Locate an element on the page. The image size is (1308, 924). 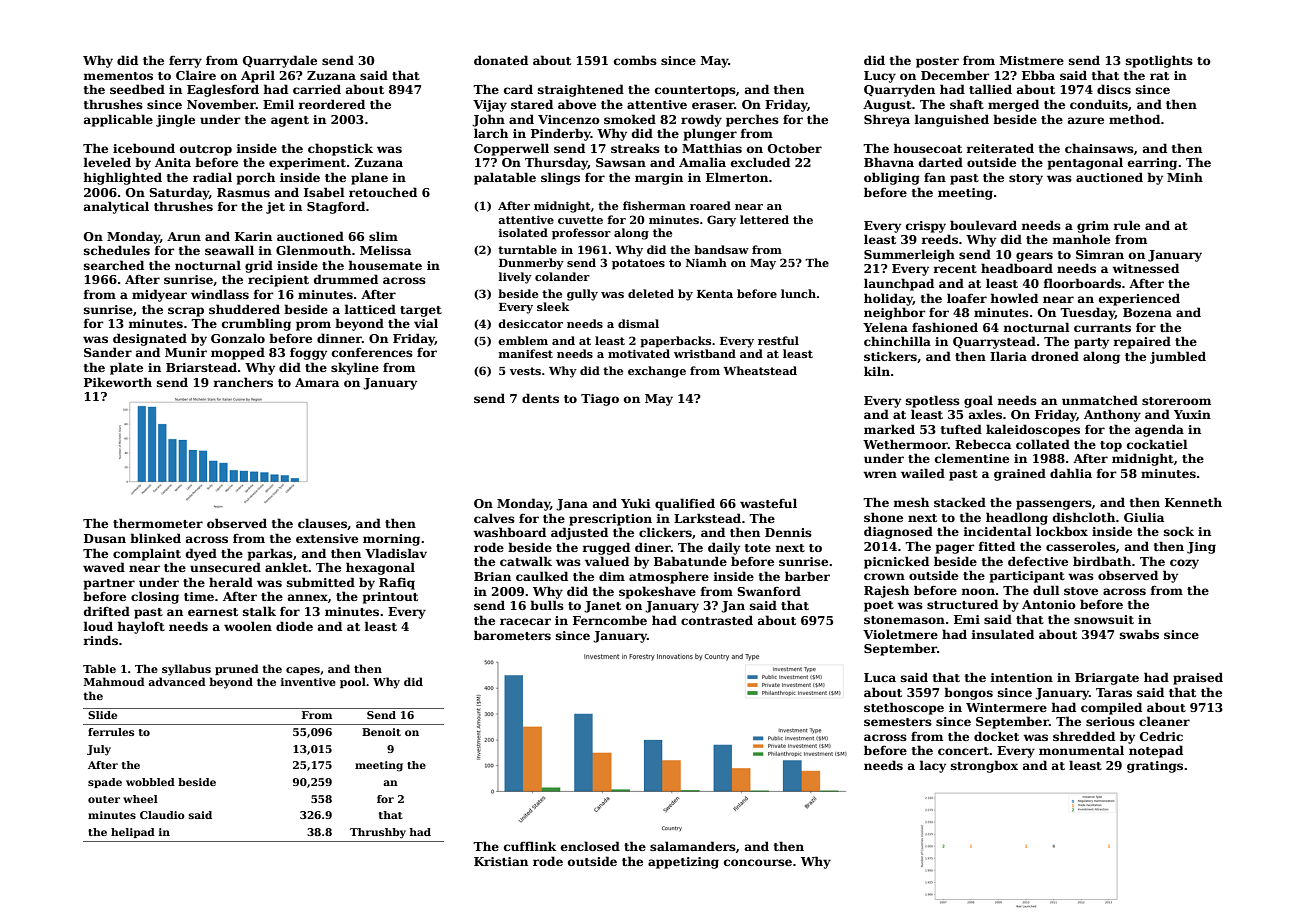
appetizing is located at coordinates (683, 863).
